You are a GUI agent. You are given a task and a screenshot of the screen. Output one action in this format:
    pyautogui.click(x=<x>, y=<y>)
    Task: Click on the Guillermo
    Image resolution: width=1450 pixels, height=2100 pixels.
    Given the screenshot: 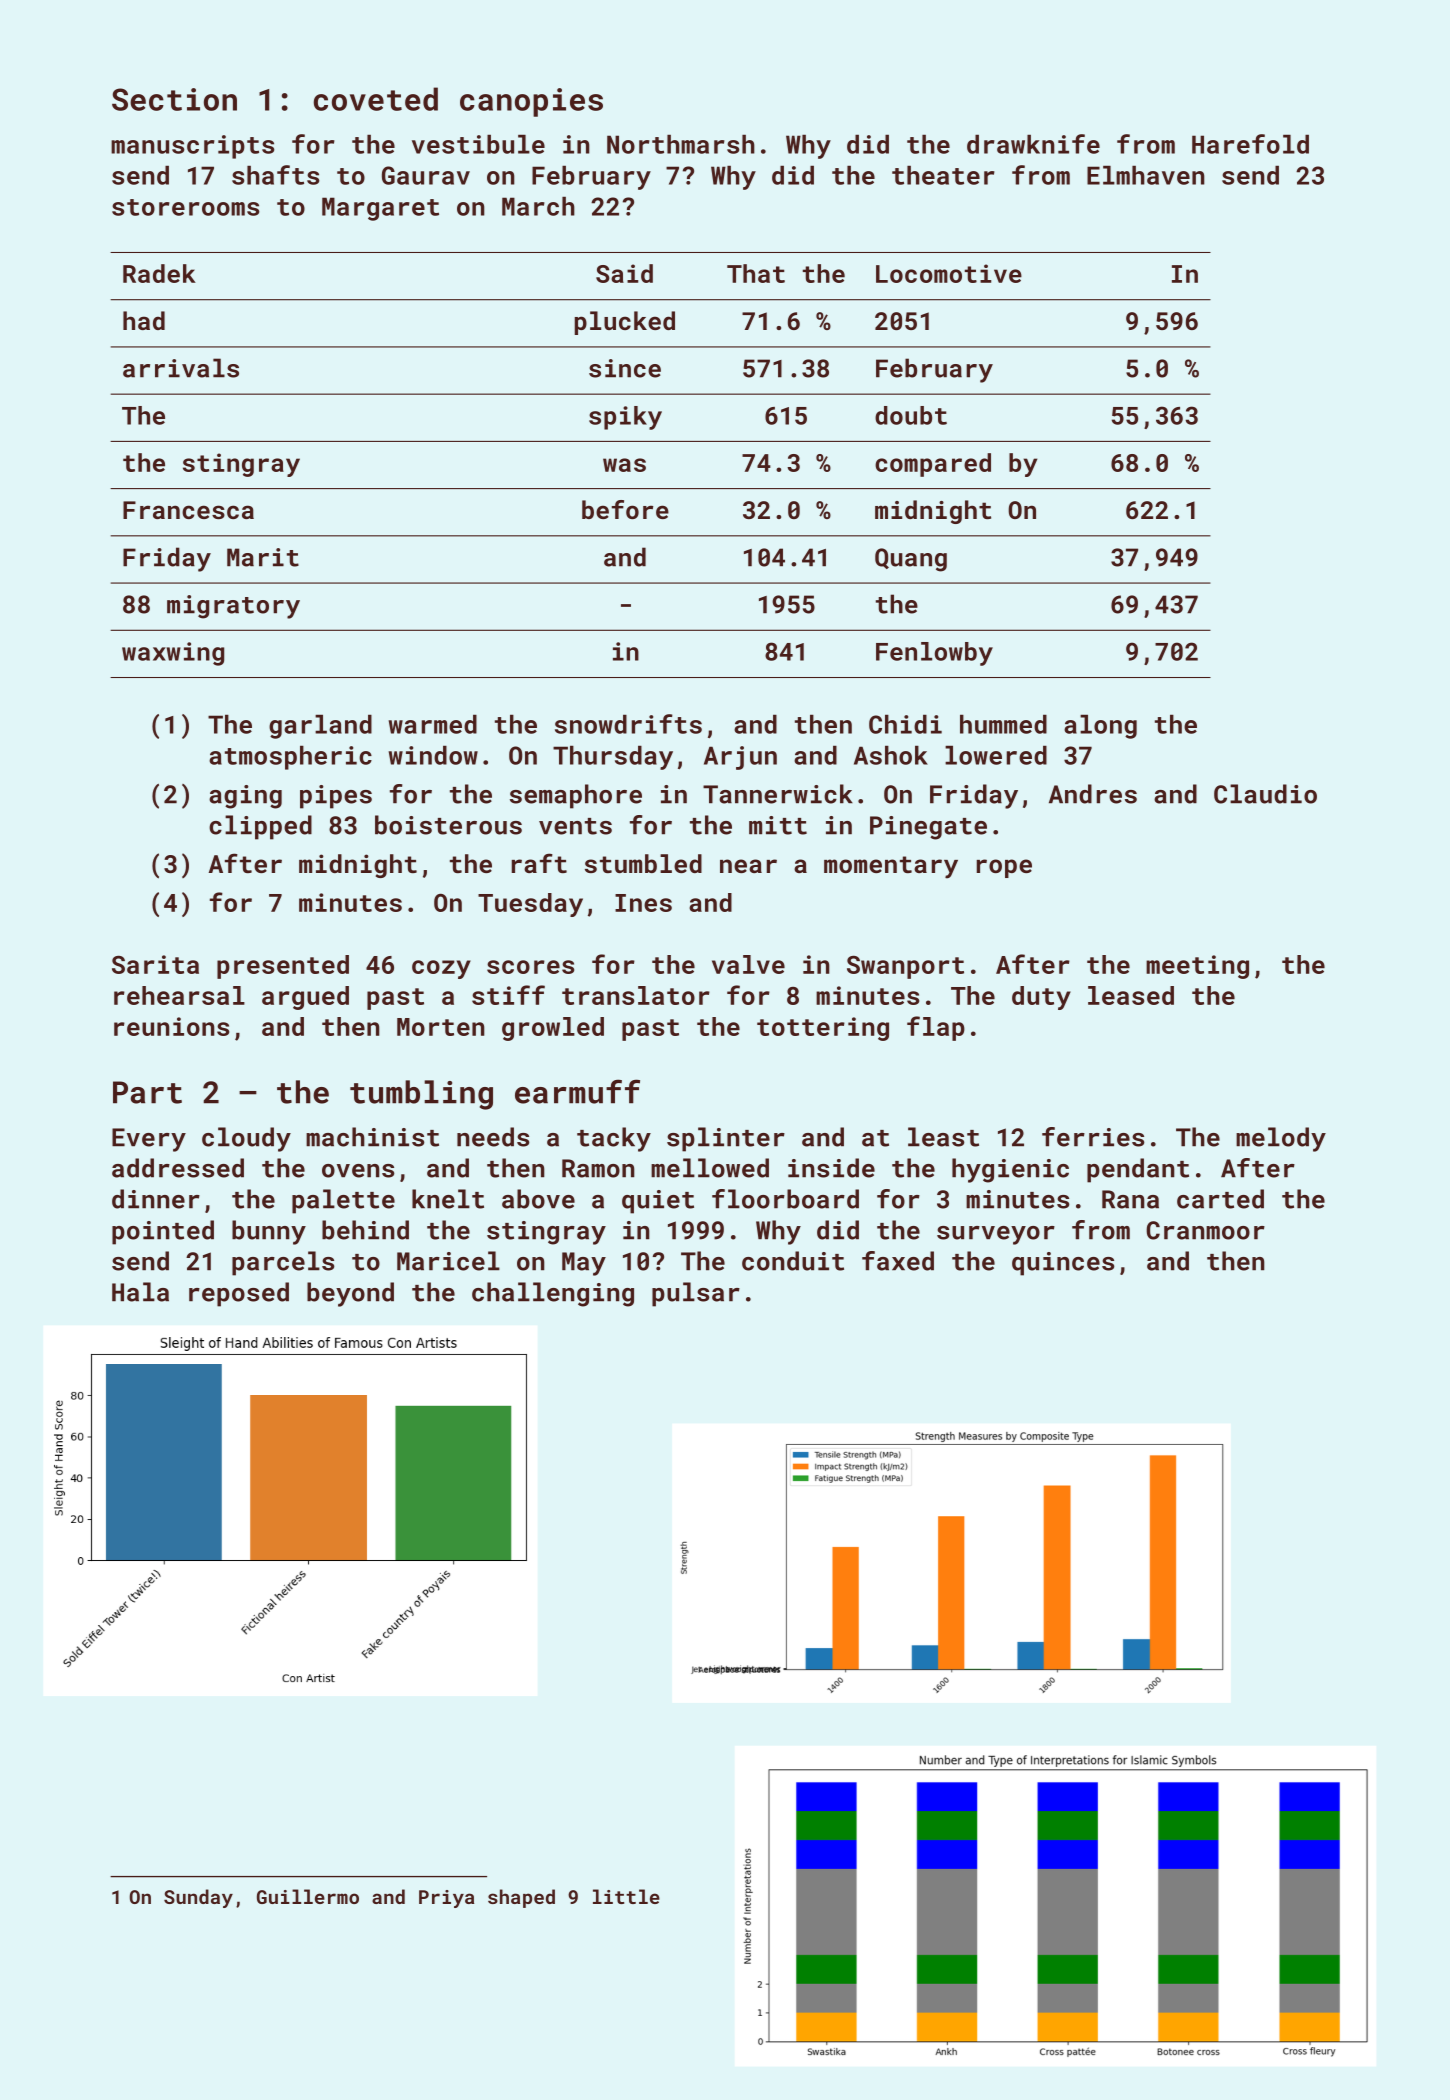 What is the action you would take?
    pyautogui.click(x=308, y=1896)
